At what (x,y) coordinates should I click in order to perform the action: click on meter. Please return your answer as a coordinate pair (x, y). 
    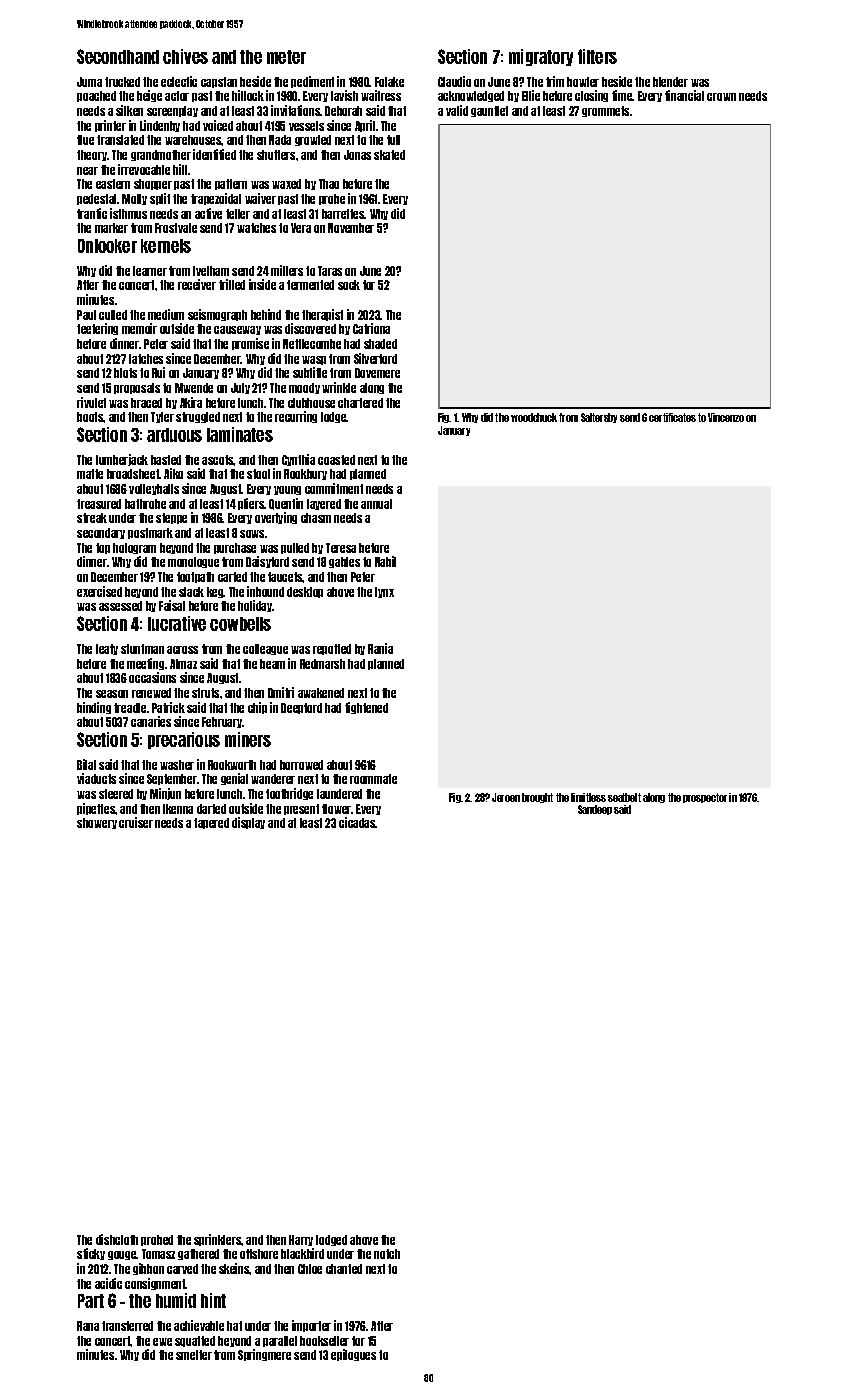
    Looking at the image, I should click on (286, 57).
